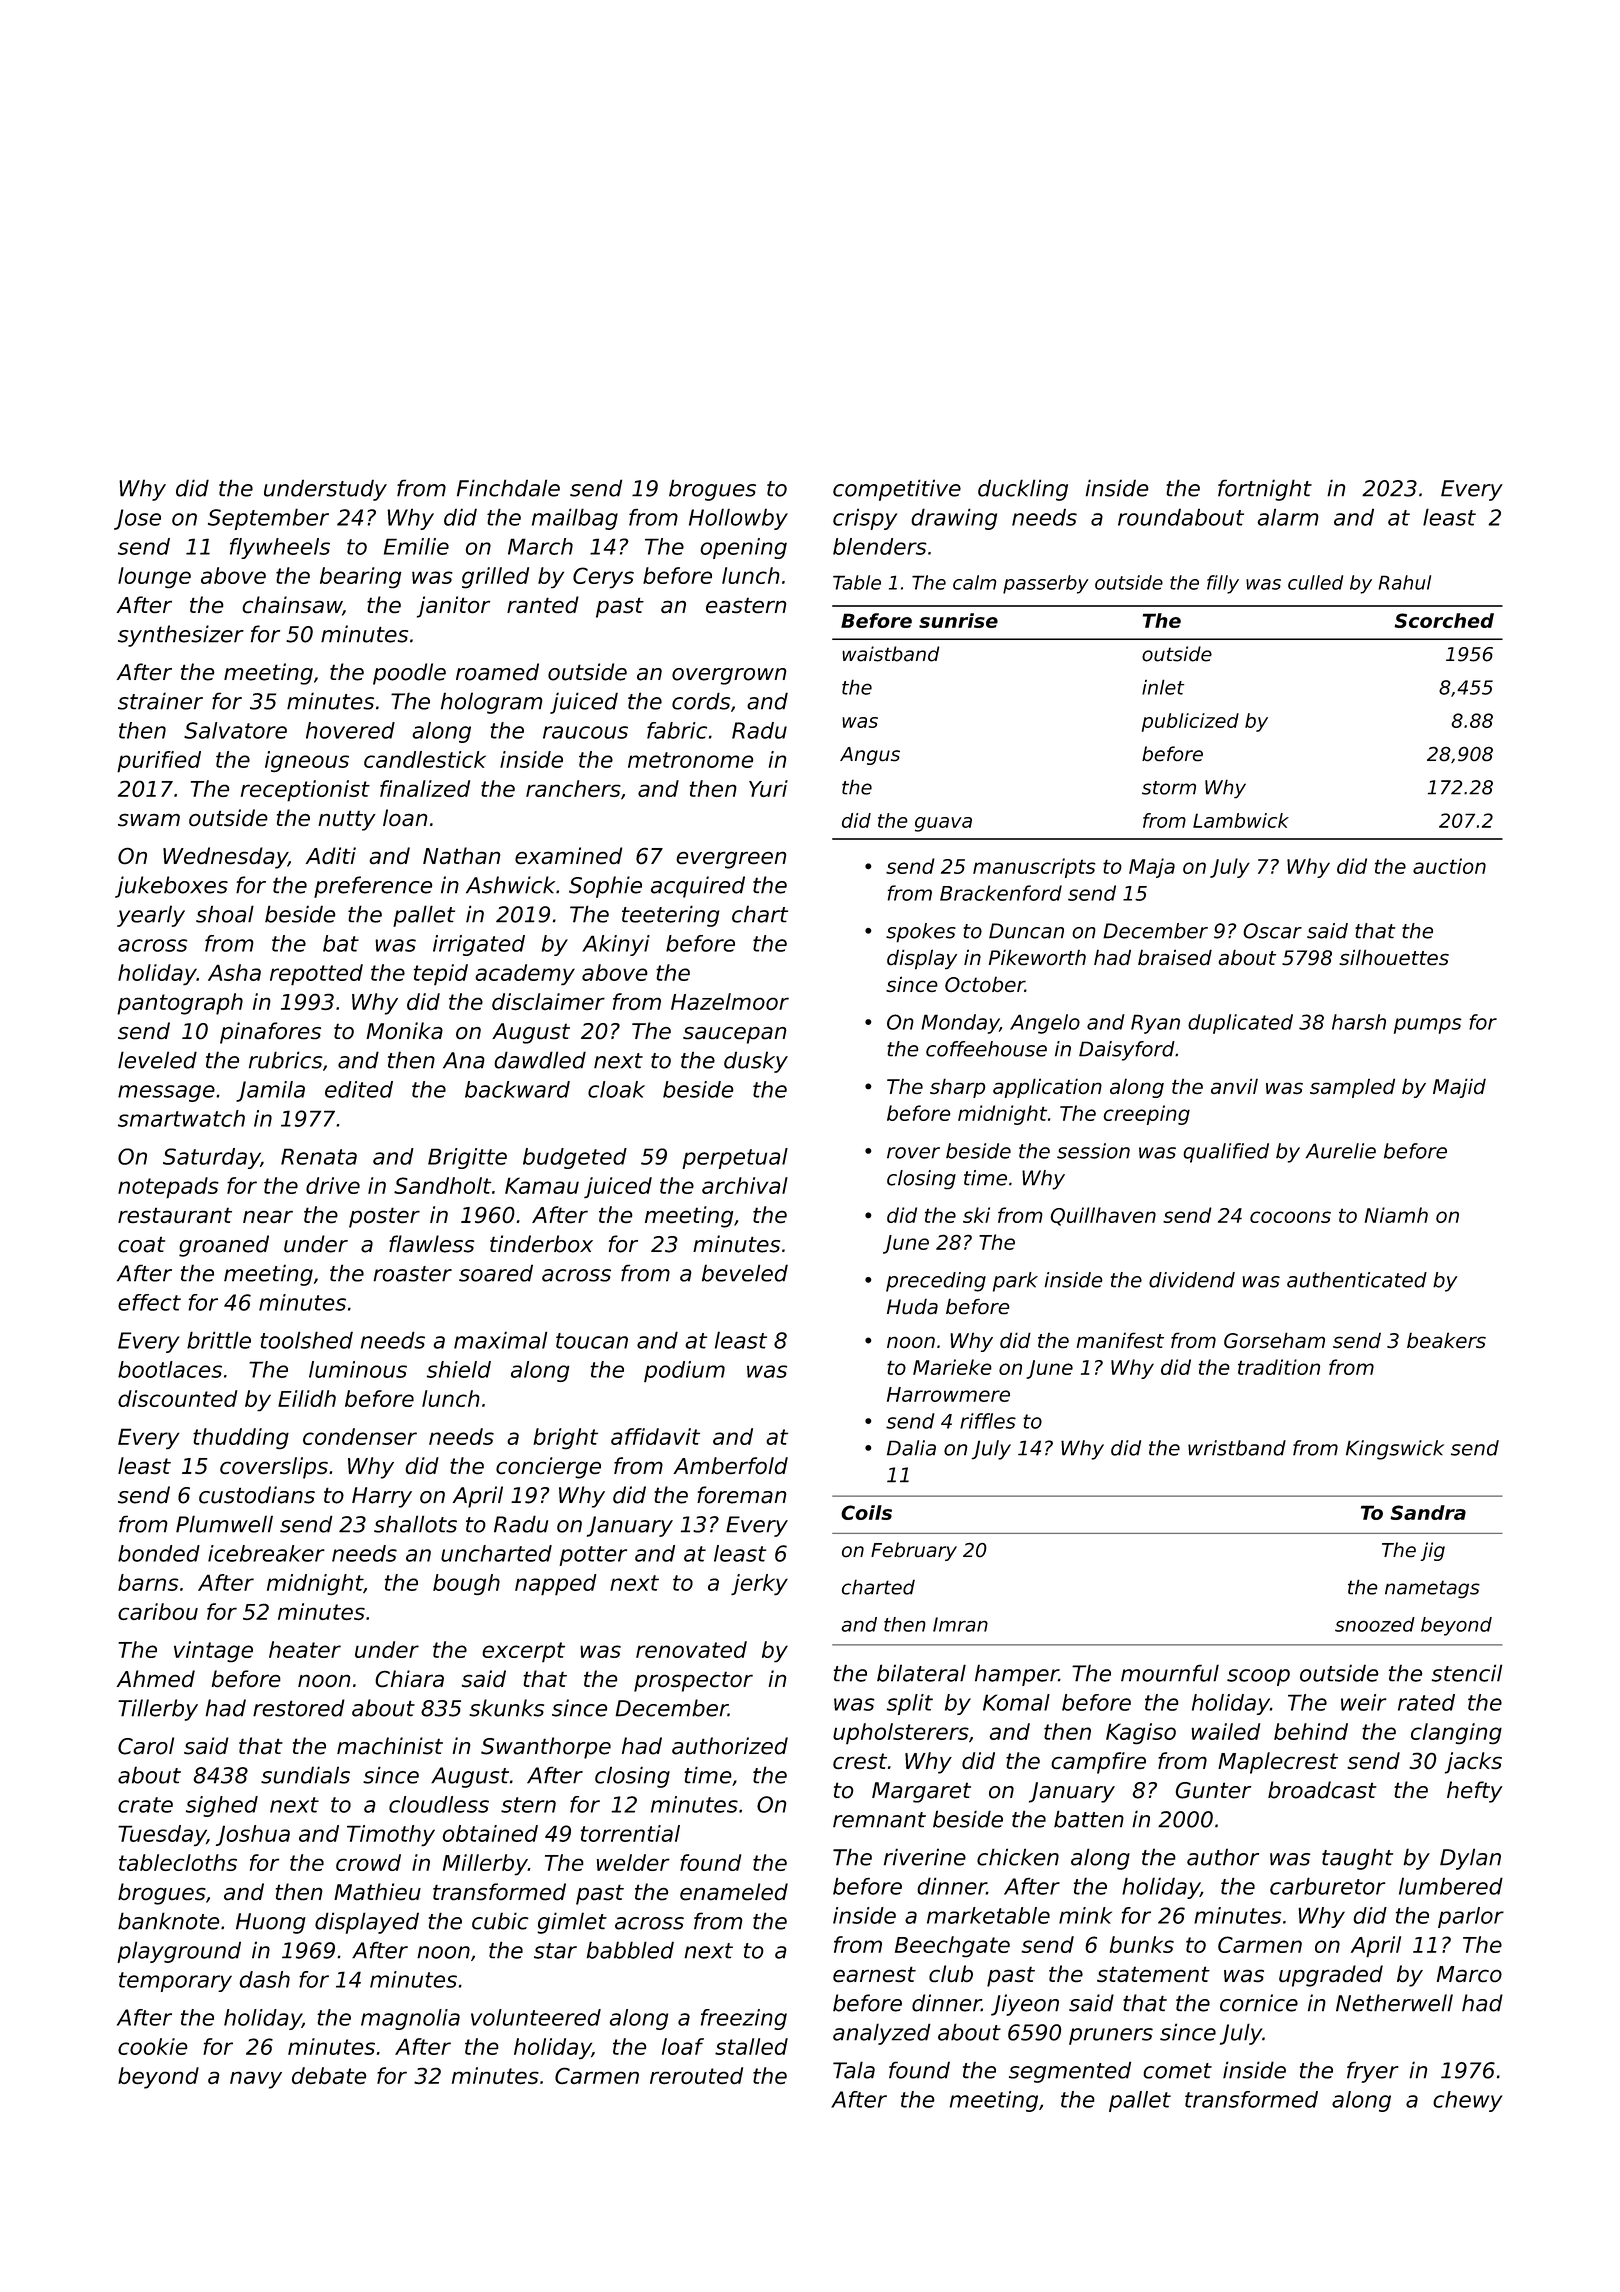 The width and height of the screenshot is (1620, 2292). Describe the element at coordinates (391, 1835) in the screenshot. I see `Timothy` at that location.
